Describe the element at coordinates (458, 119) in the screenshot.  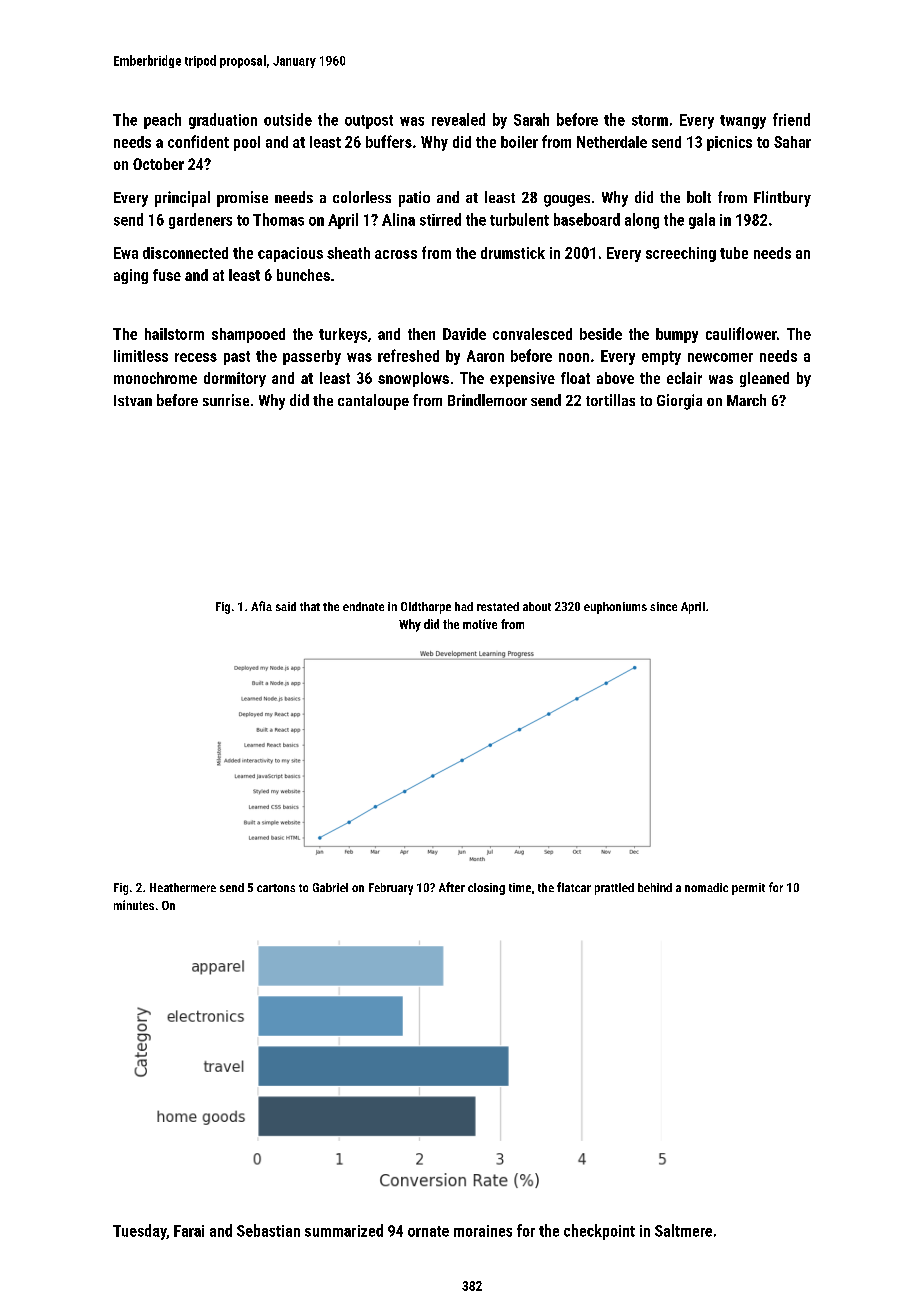
I see `revealed` at that location.
